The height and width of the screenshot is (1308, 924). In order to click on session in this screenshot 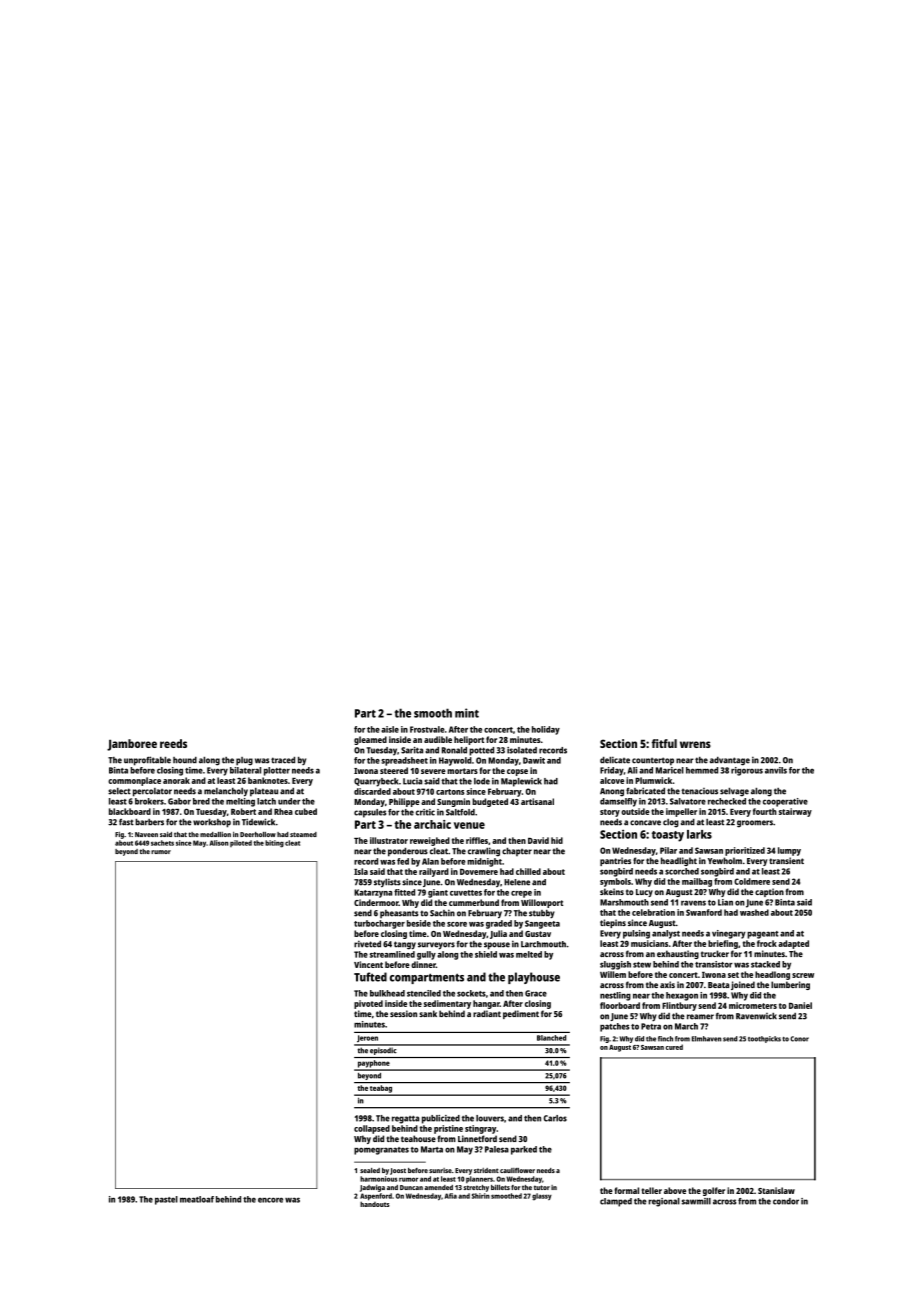, I will do `click(403, 1013)`.
